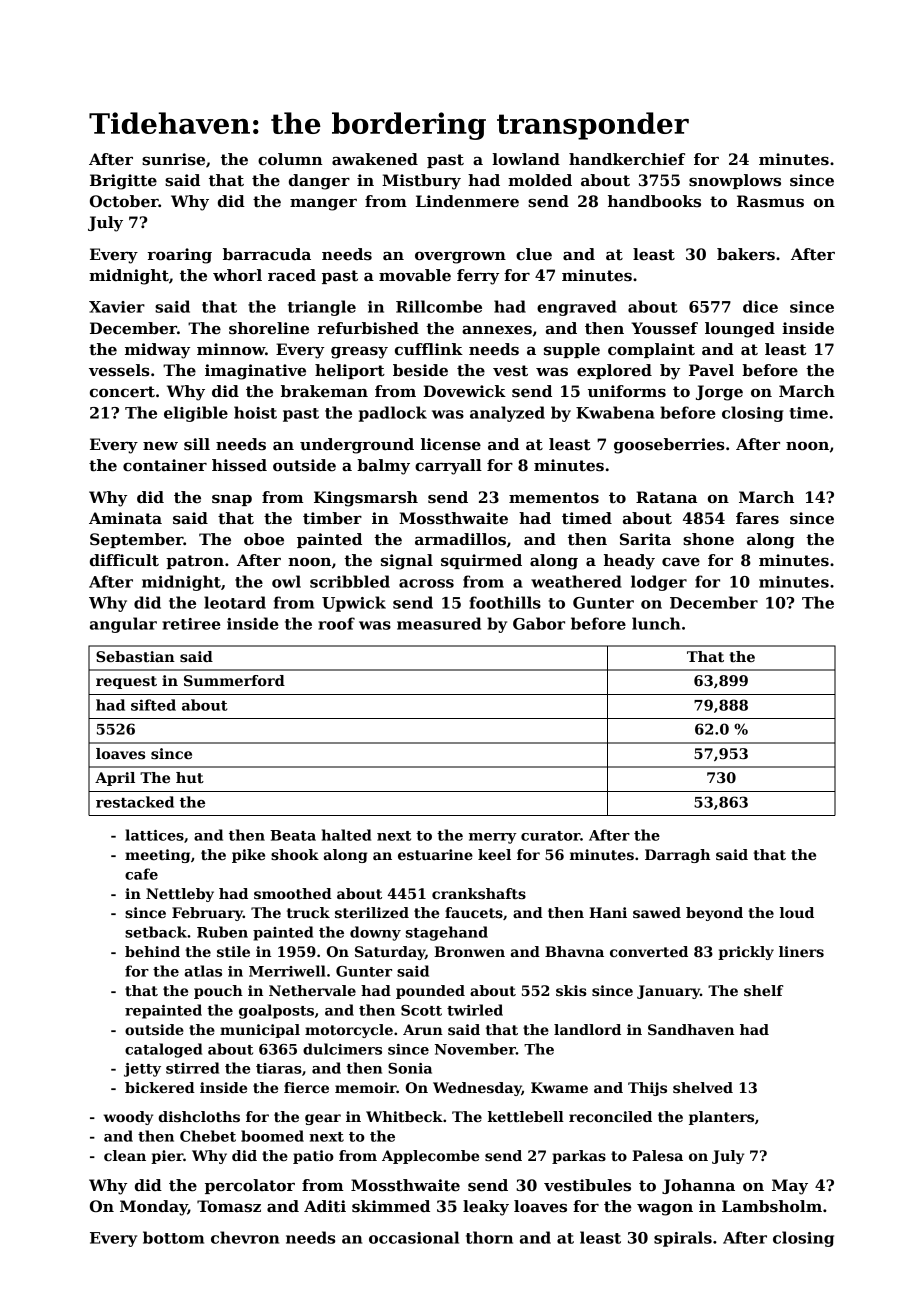 The image size is (924, 1308). What do you see at coordinates (190, 777) in the screenshot?
I see `hut` at bounding box center [190, 777].
